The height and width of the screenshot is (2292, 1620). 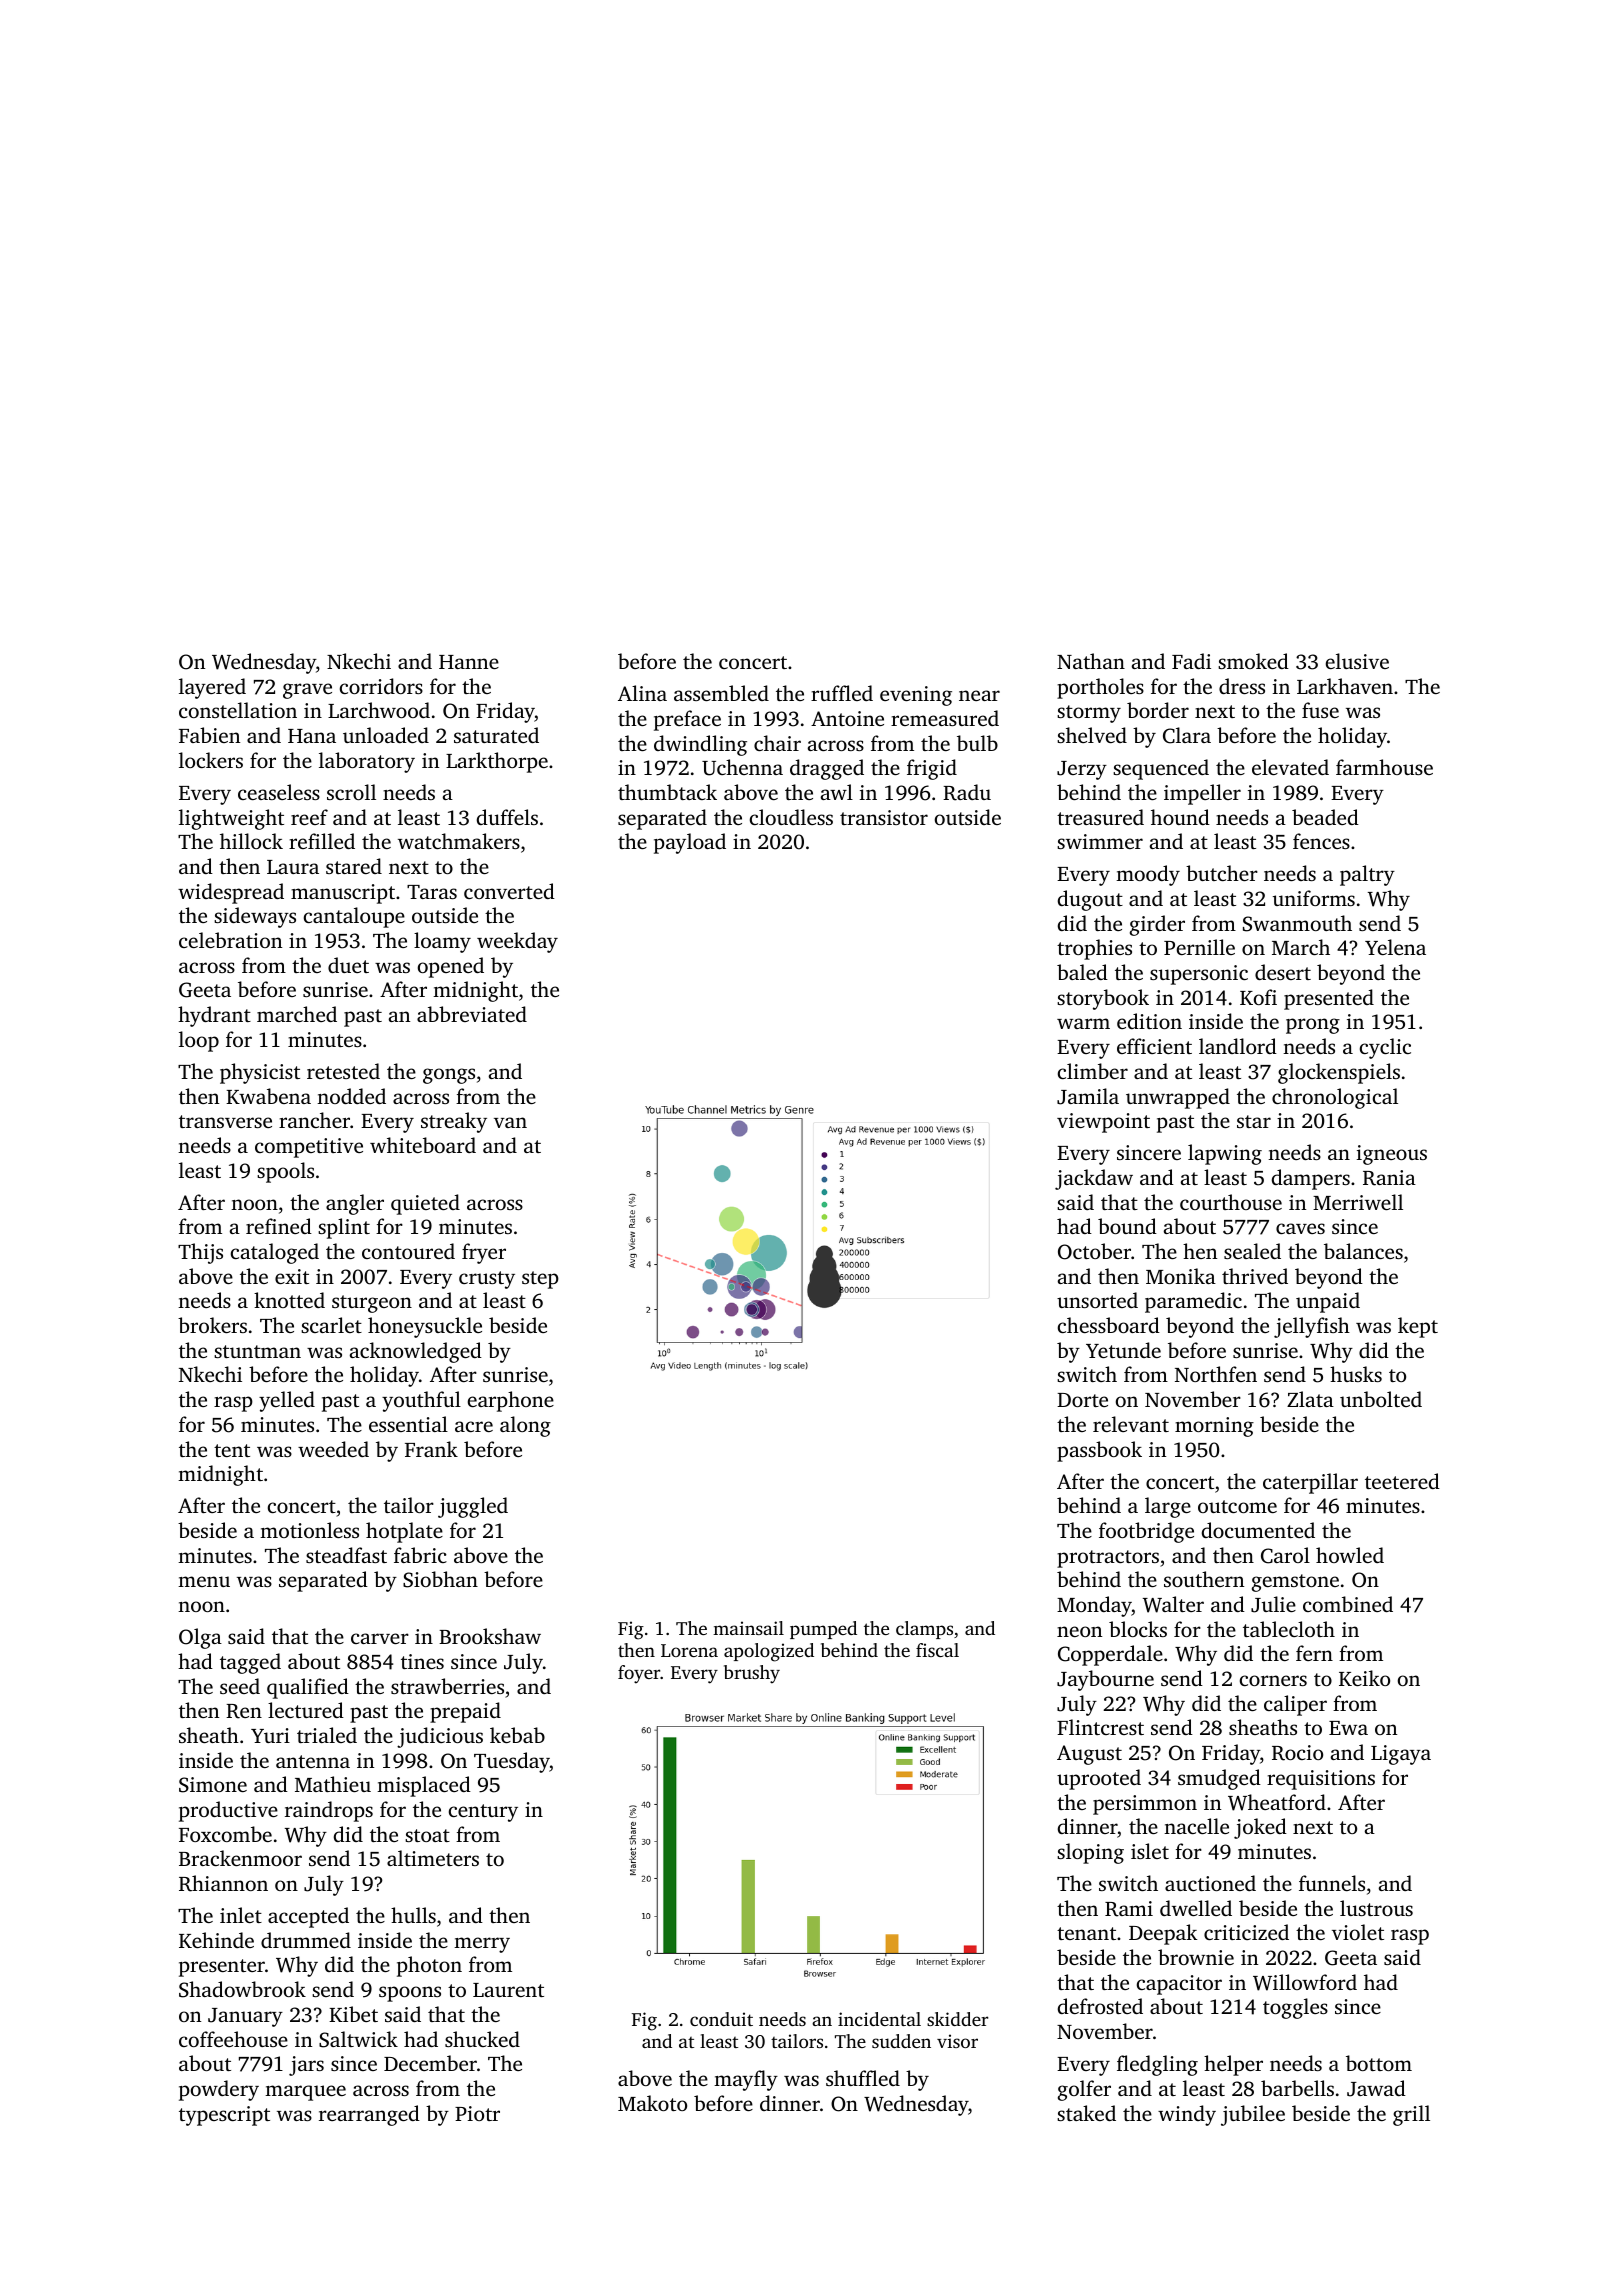 What do you see at coordinates (1131, 1424) in the screenshot?
I see `relevant` at bounding box center [1131, 1424].
